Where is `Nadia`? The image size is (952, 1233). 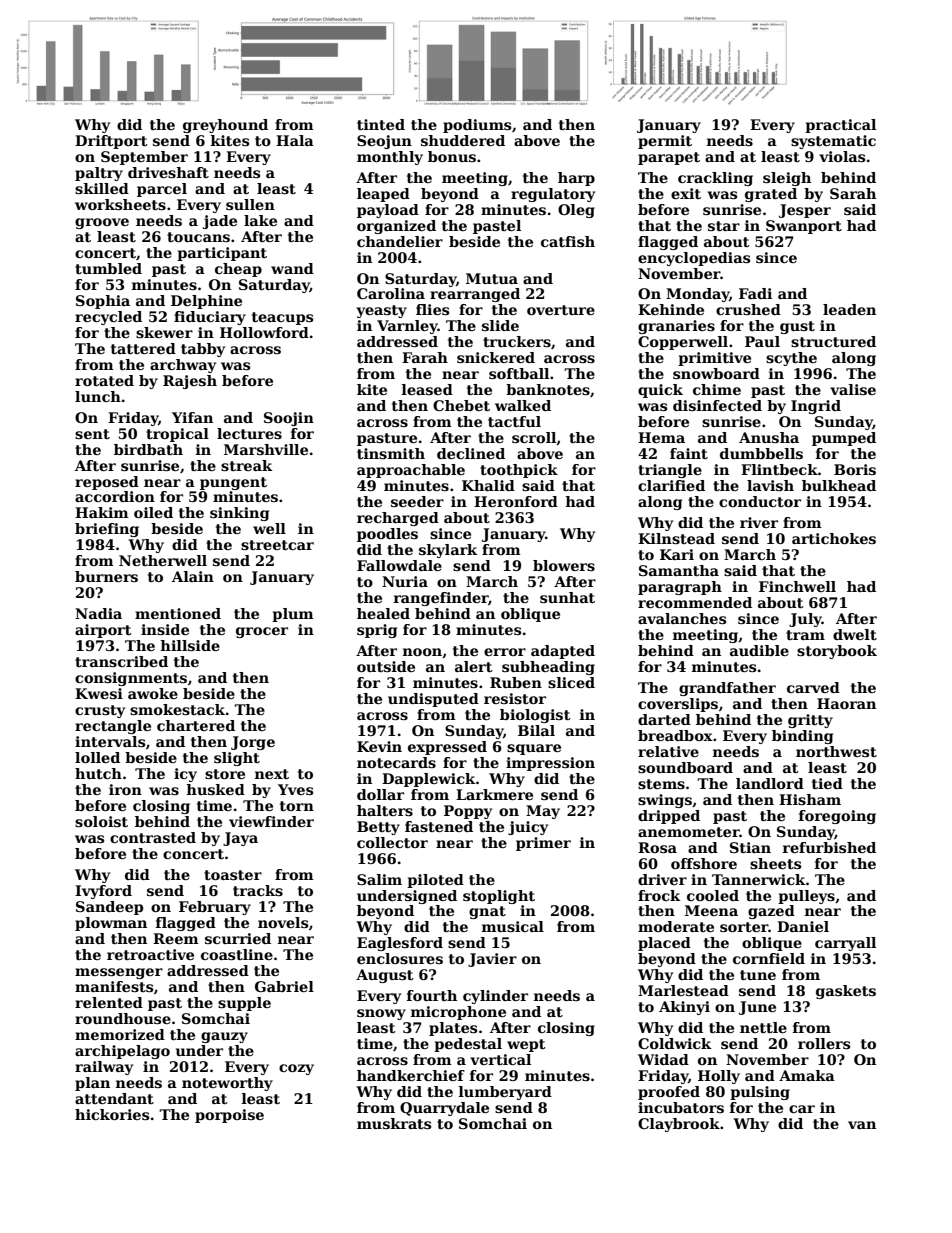
Nadia is located at coordinates (98, 613).
